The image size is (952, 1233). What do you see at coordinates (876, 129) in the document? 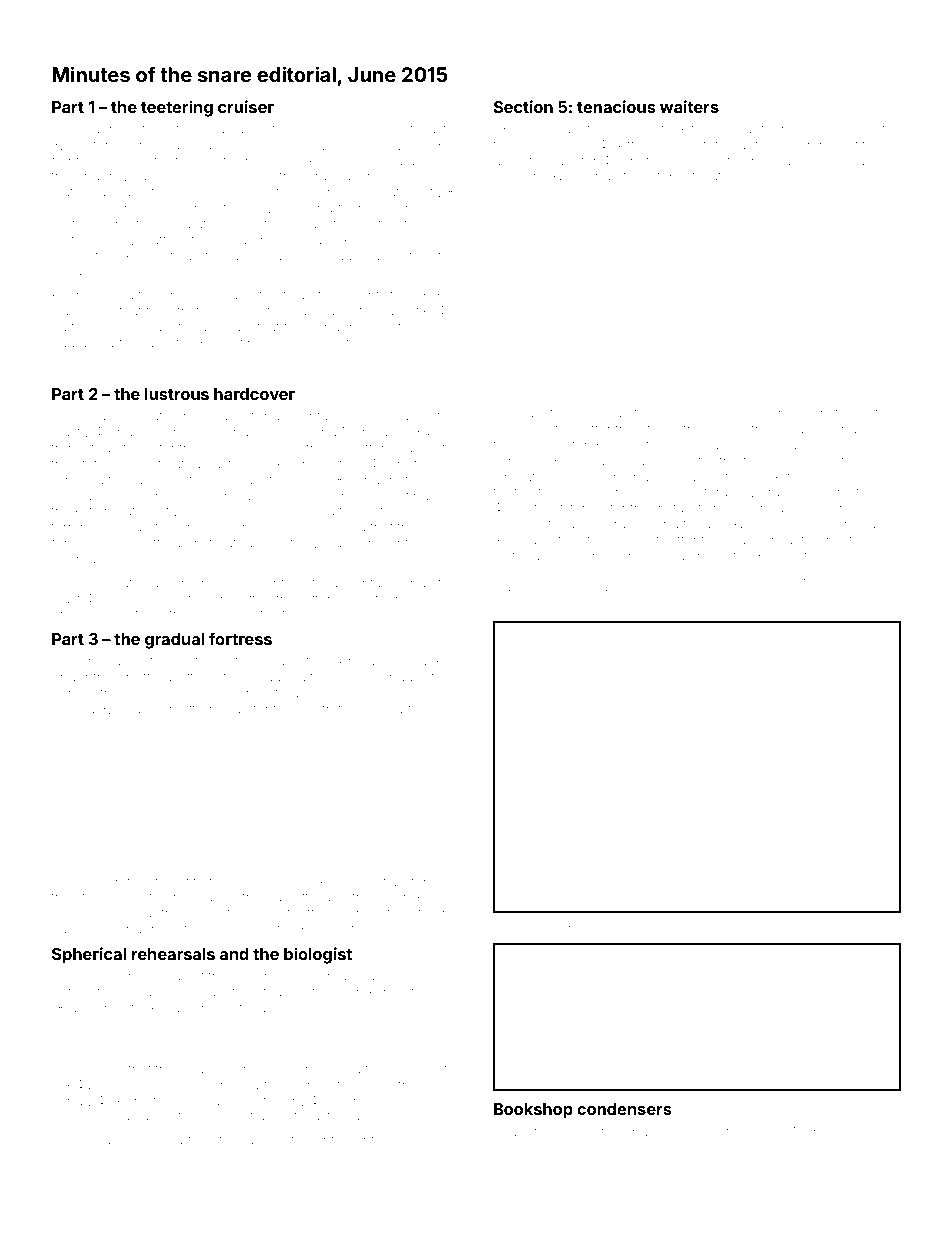
I see `seats` at bounding box center [876, 129].
